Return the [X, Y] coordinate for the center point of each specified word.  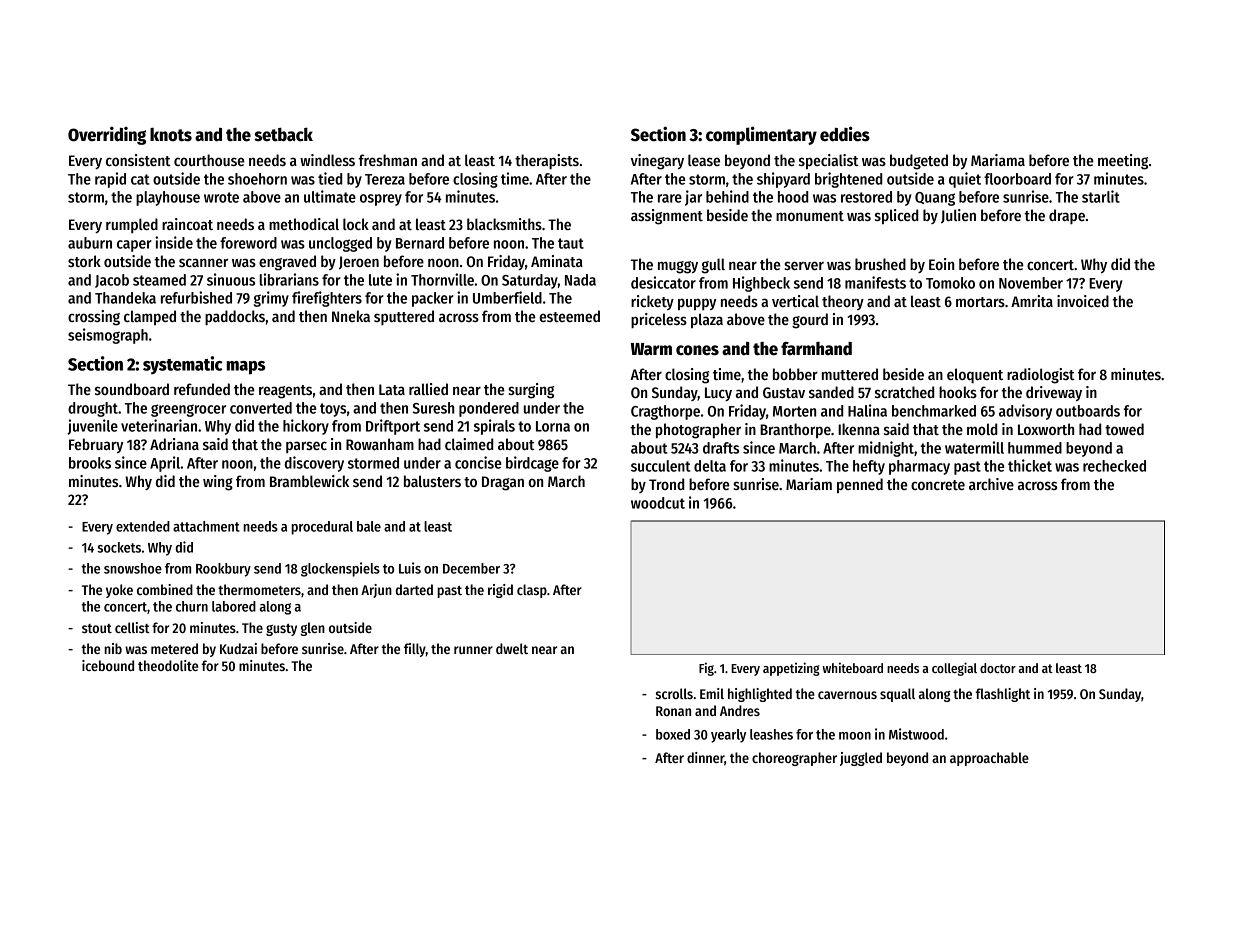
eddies [845, 134]
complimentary [761, 135]
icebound [108, 665]
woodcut [658, 503]
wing [218, 483]
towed [1124, 429]
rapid [110, 180]
